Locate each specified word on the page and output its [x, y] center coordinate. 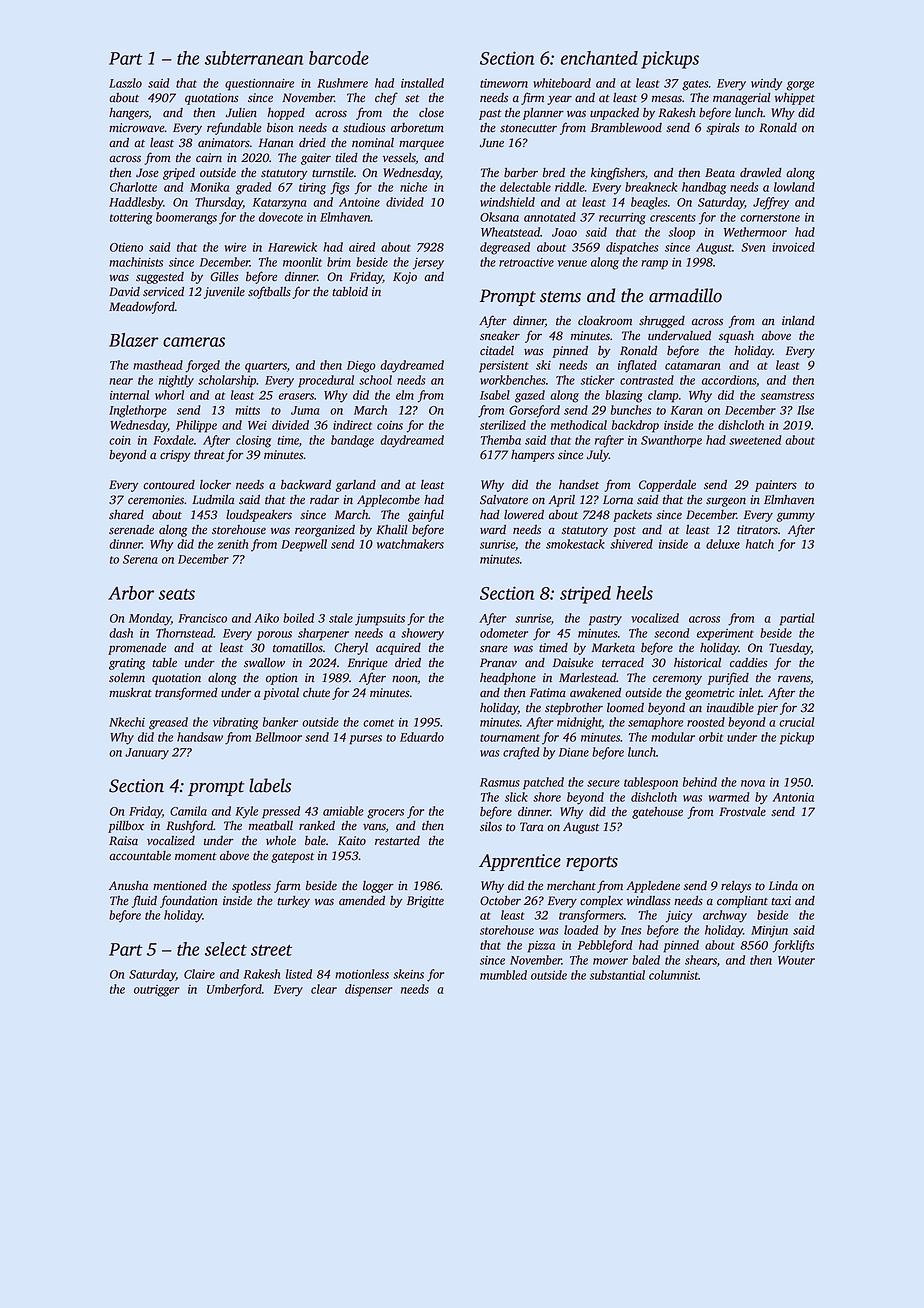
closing [253, 441]
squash [736, 337]
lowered [524, 515]
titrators [757, 530]
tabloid [350, 292]
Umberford [234, 990]
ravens [794, 679]
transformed [186, 693]
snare [494, 649]
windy [766, 84]
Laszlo [125, 83]
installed [422, 83]
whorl [169, 395]
